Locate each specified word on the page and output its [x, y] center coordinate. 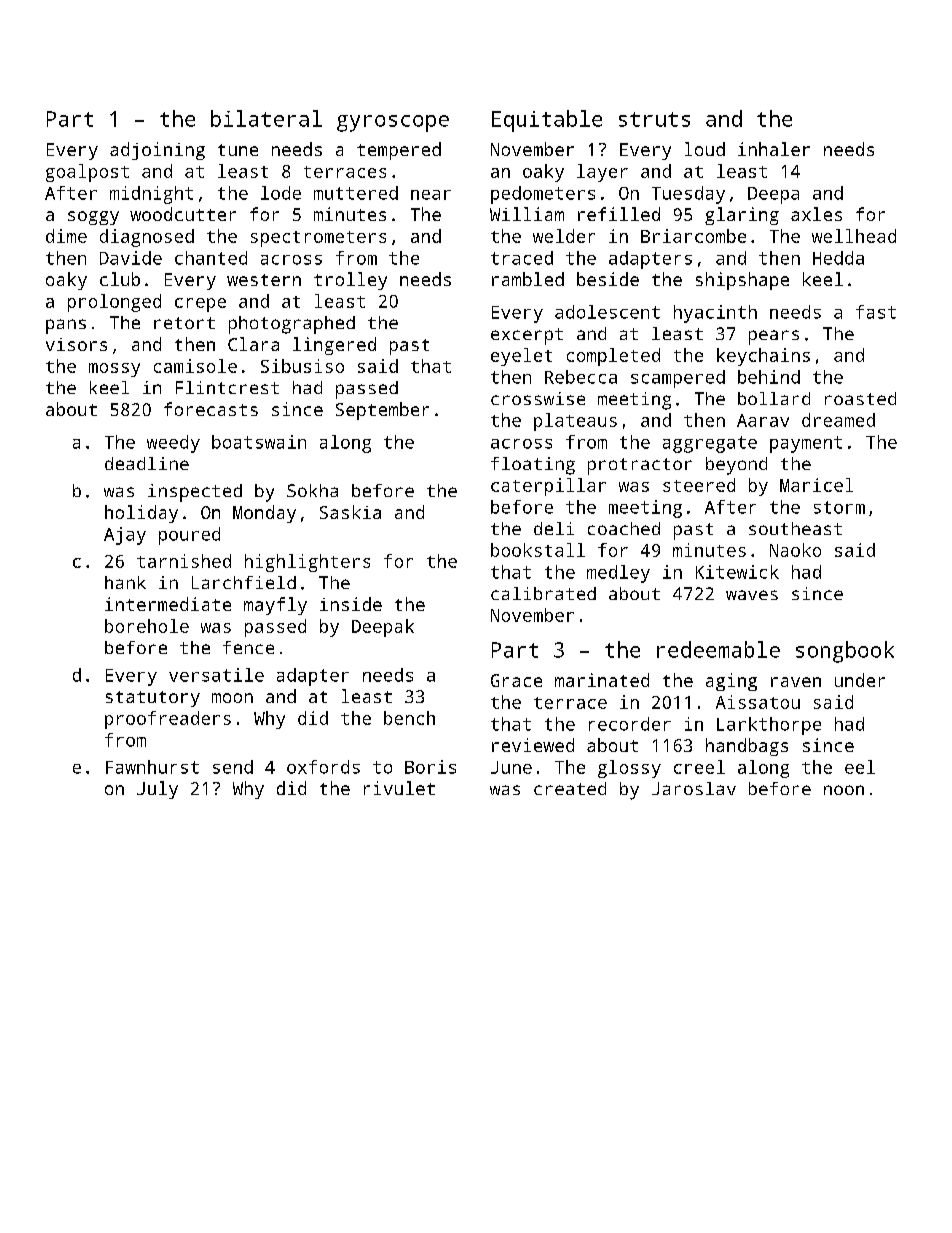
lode [281, 193]
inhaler [774, 149]
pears [774, 337]
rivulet [399, 788]
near [431, 195]
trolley [350, 281]
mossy [114, 370]
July [157, 790]
